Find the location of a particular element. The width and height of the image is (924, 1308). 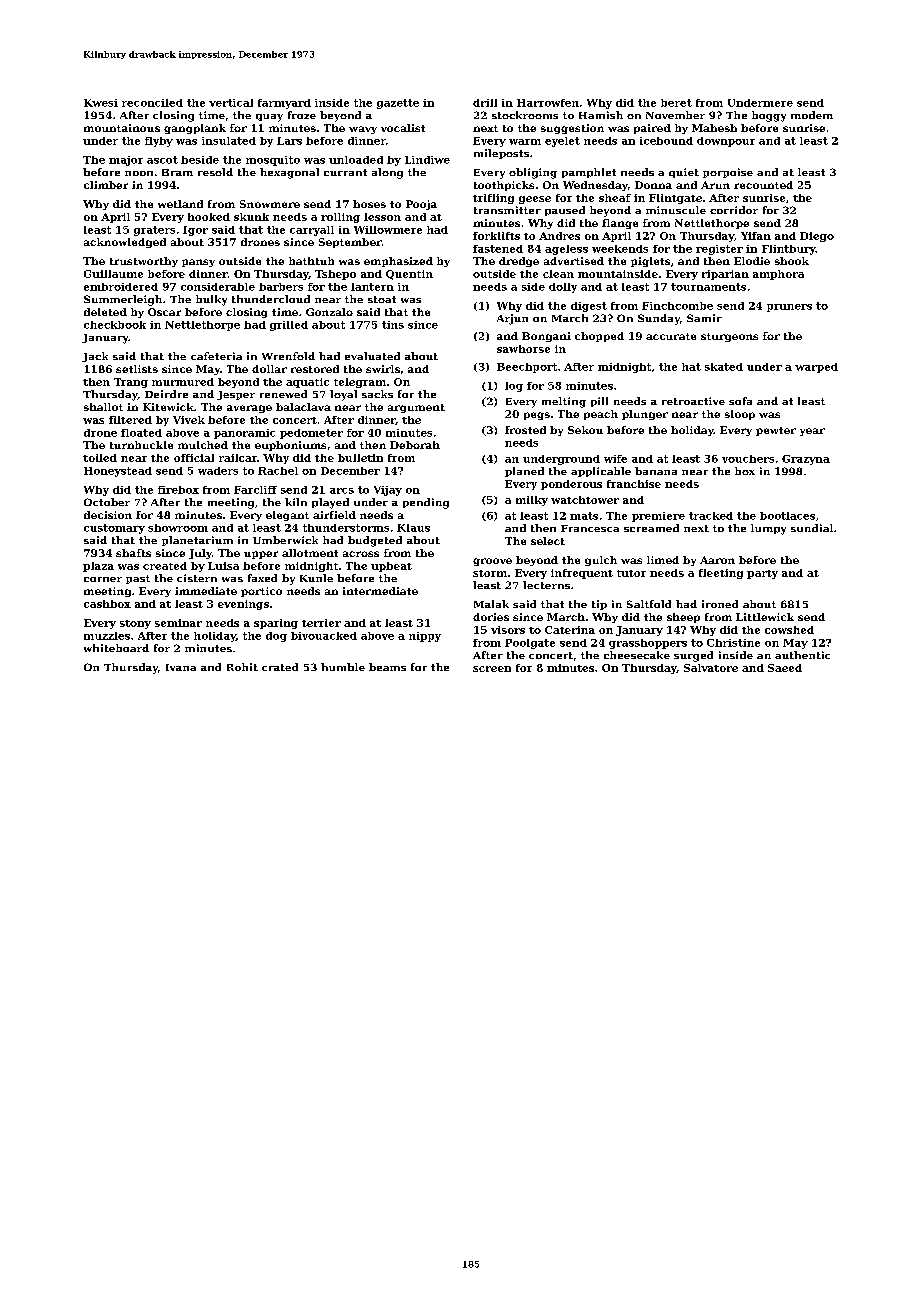

Yifan is located at coordinates (756, 236).
